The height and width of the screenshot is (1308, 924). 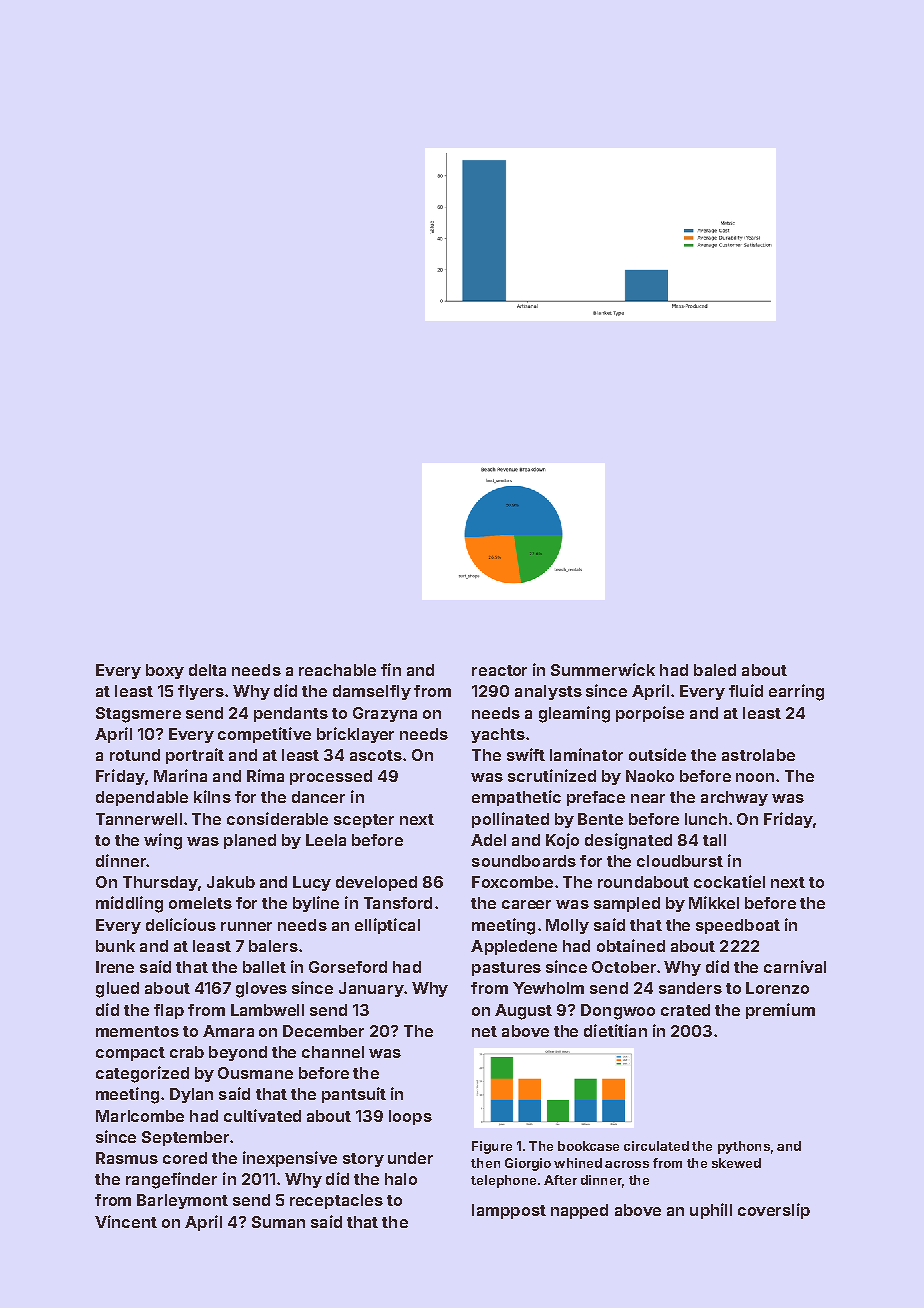 I want to click on Gorseford, so click(x=348, y=967).
